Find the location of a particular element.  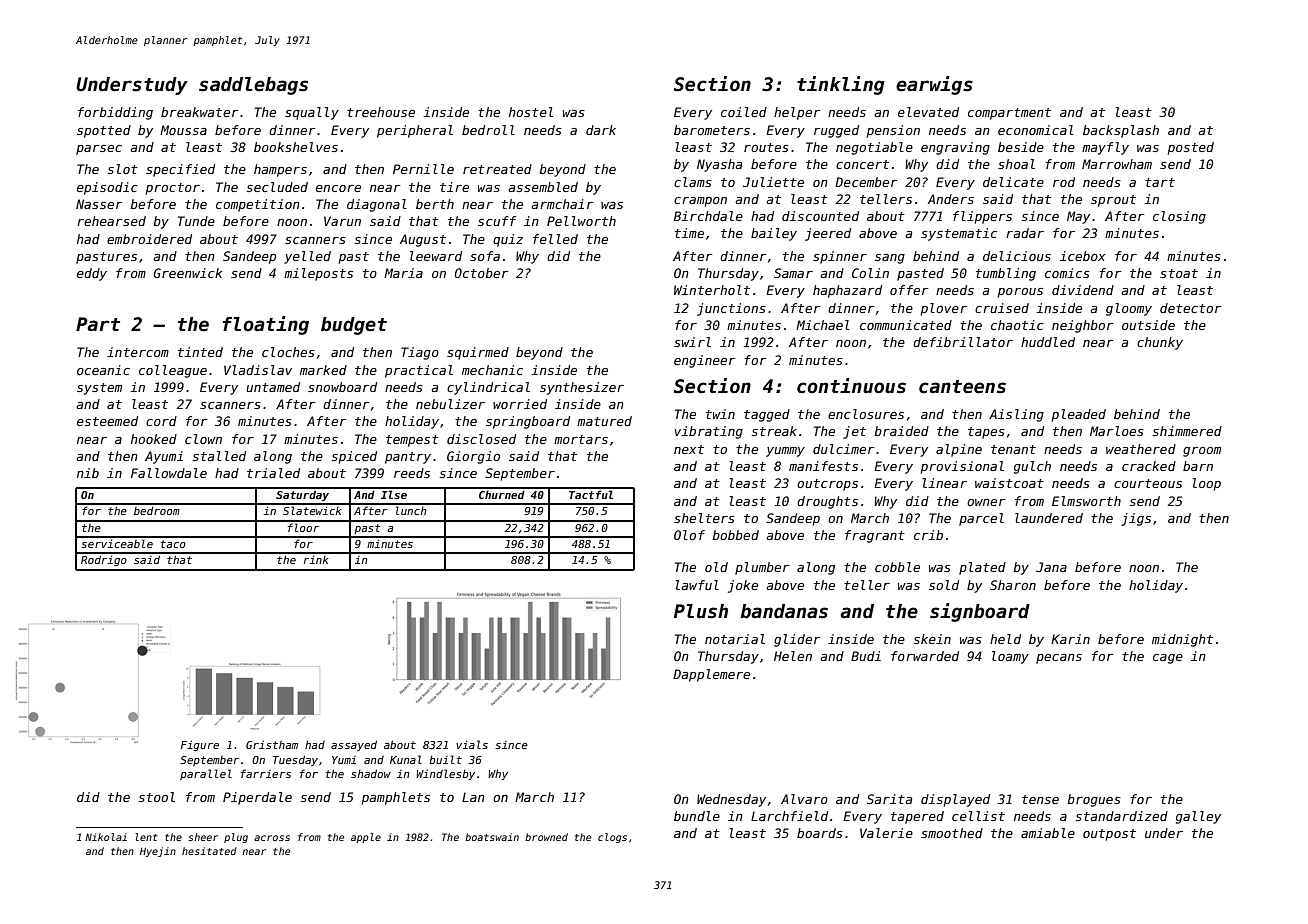

signboard is located at coordinates (980, 612).
